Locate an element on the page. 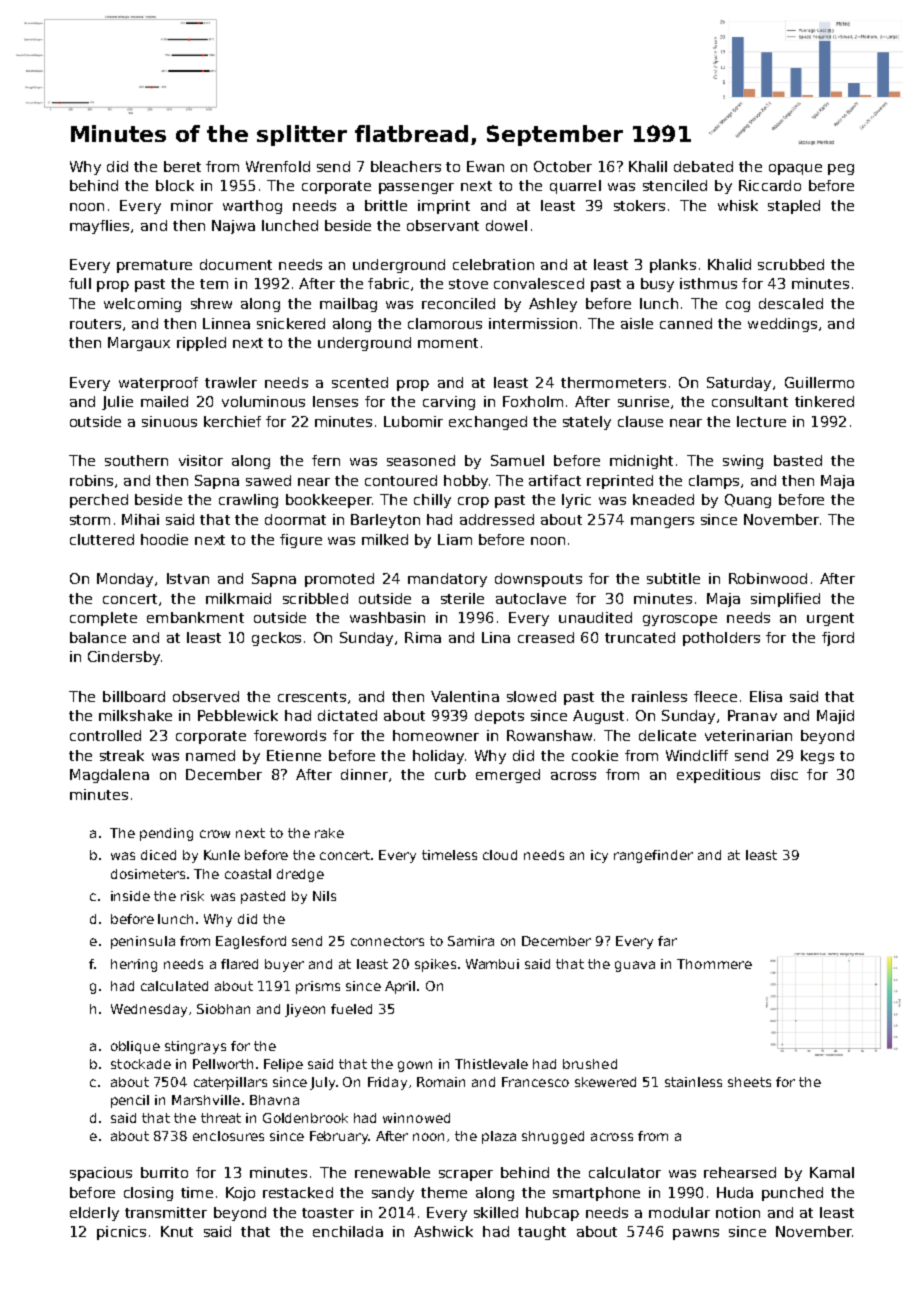  Majid is located at coordinates (835, 717).
